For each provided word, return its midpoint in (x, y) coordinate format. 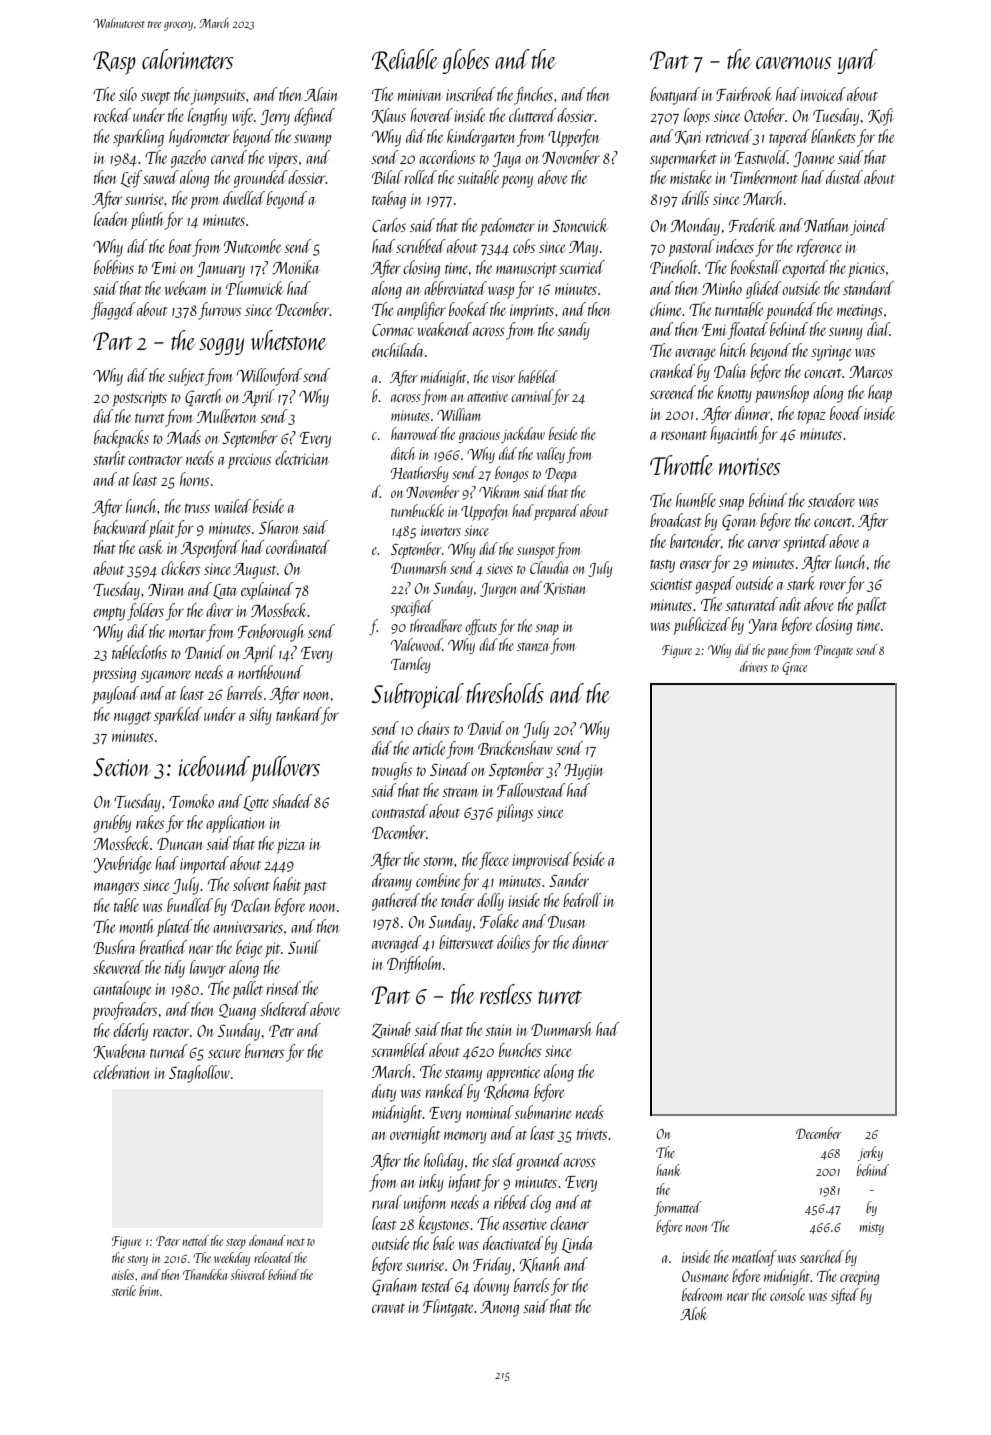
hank (668, 1170)
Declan (250, 905)
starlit (109, 458)
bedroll (582, 900)
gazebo (188, 159)
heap (880, 394)
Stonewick (580, 225)
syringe (831, 353)
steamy (463, 1075)
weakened (444, 329)
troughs (392, 771)
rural (387, 1202)
